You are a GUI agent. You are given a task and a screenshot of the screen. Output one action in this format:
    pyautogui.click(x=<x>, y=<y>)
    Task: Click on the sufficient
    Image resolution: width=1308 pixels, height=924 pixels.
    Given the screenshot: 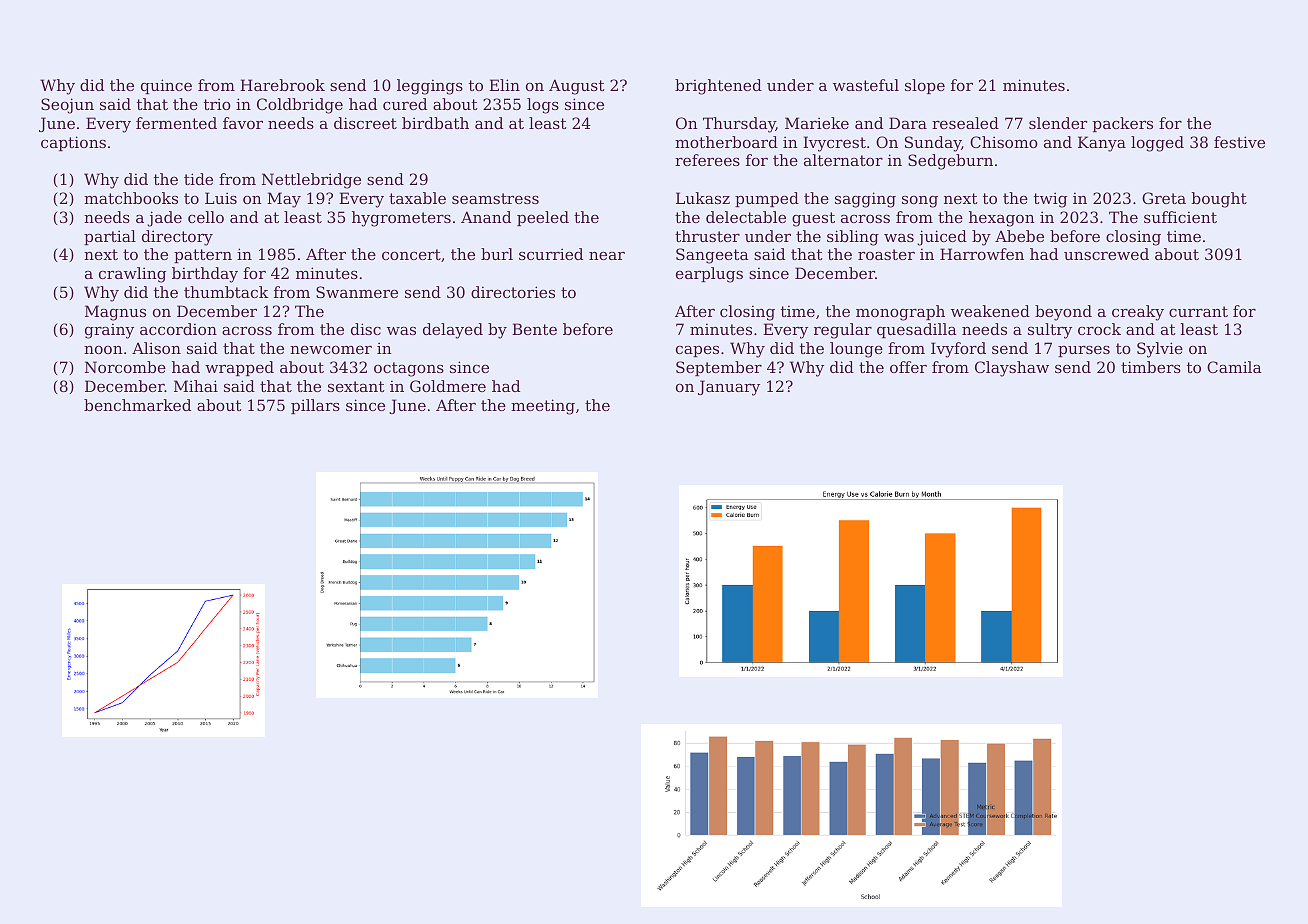 What is the action you would take?
    pyautogui.click(x=1180, y=217)
